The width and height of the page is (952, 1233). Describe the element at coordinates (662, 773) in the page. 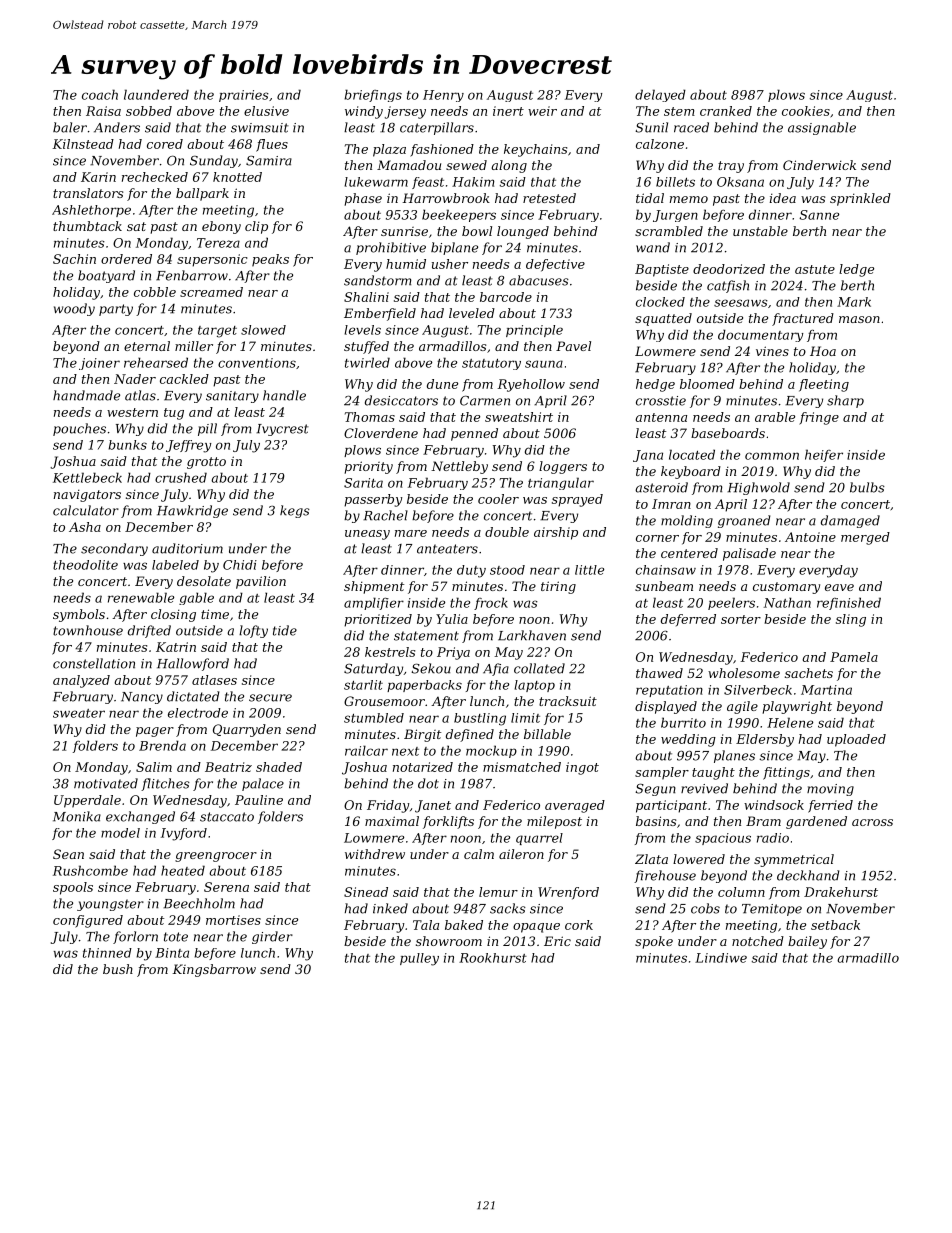

I see `sampler` at that location.
